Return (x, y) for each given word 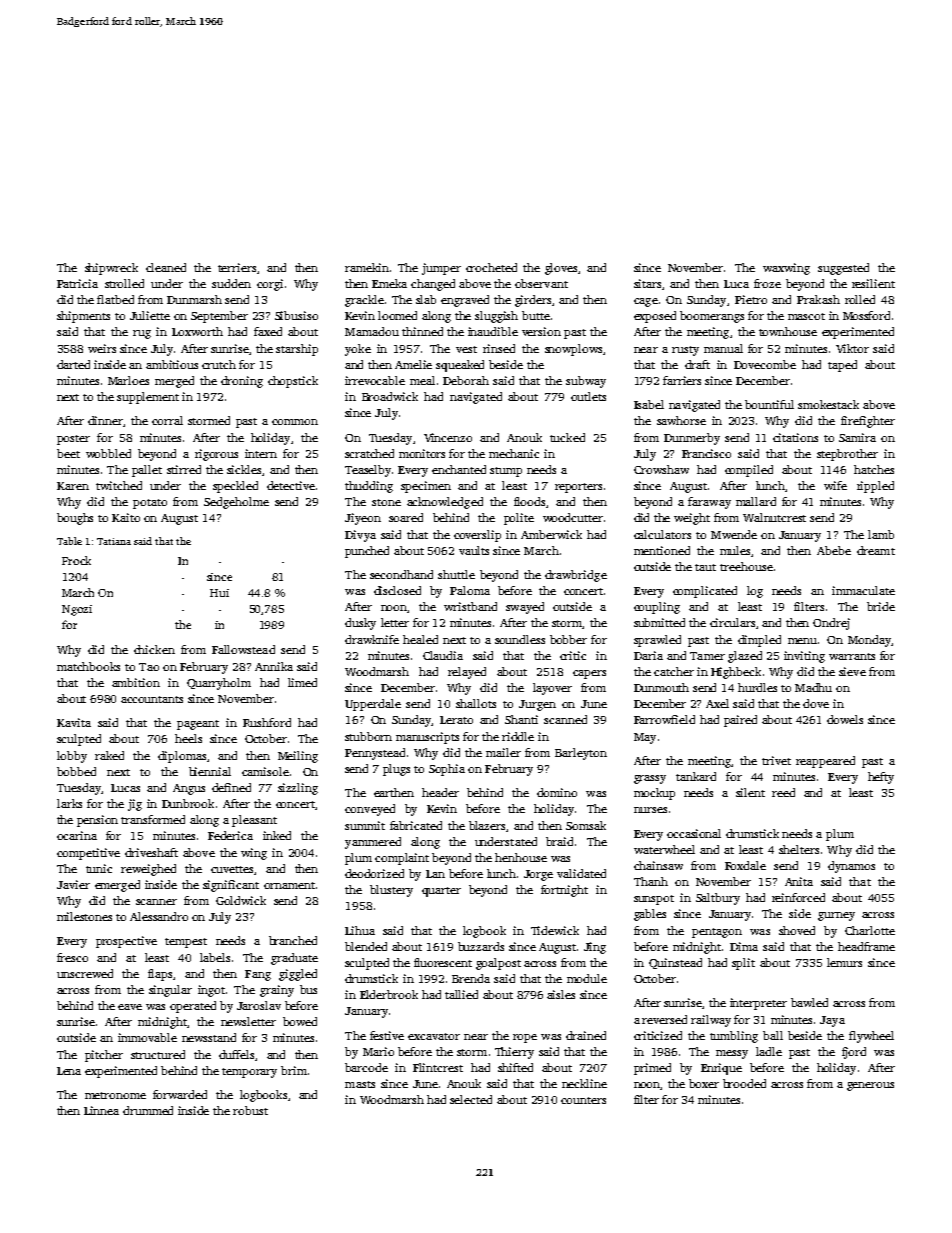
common (295, 422)
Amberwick (551, 534)
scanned (565, 719)
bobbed (76, 771)
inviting (804, 657)
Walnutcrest (774, 517)
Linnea (101, 1110)
